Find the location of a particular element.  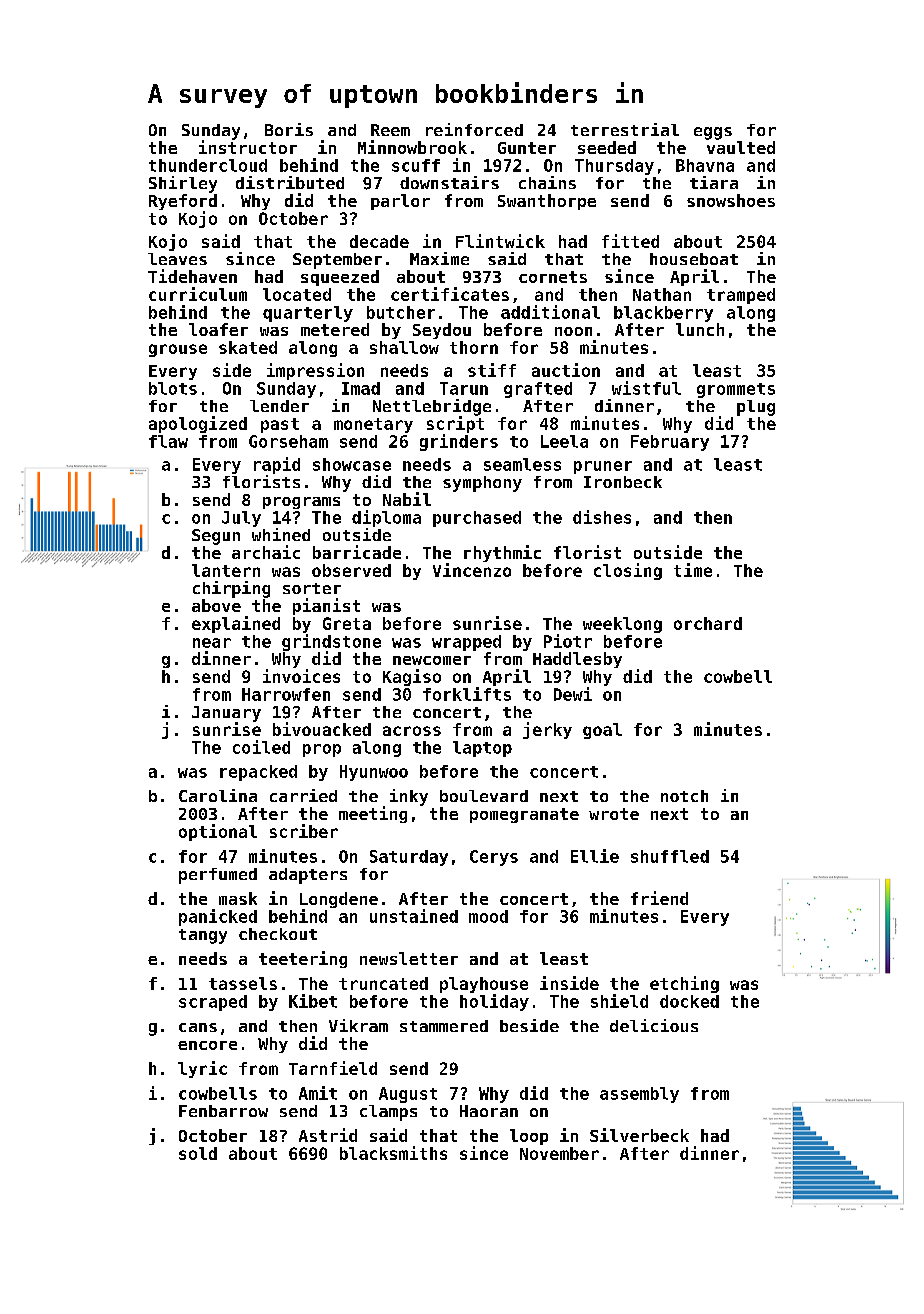

pomegranate is located at coordinates (524, 815).
